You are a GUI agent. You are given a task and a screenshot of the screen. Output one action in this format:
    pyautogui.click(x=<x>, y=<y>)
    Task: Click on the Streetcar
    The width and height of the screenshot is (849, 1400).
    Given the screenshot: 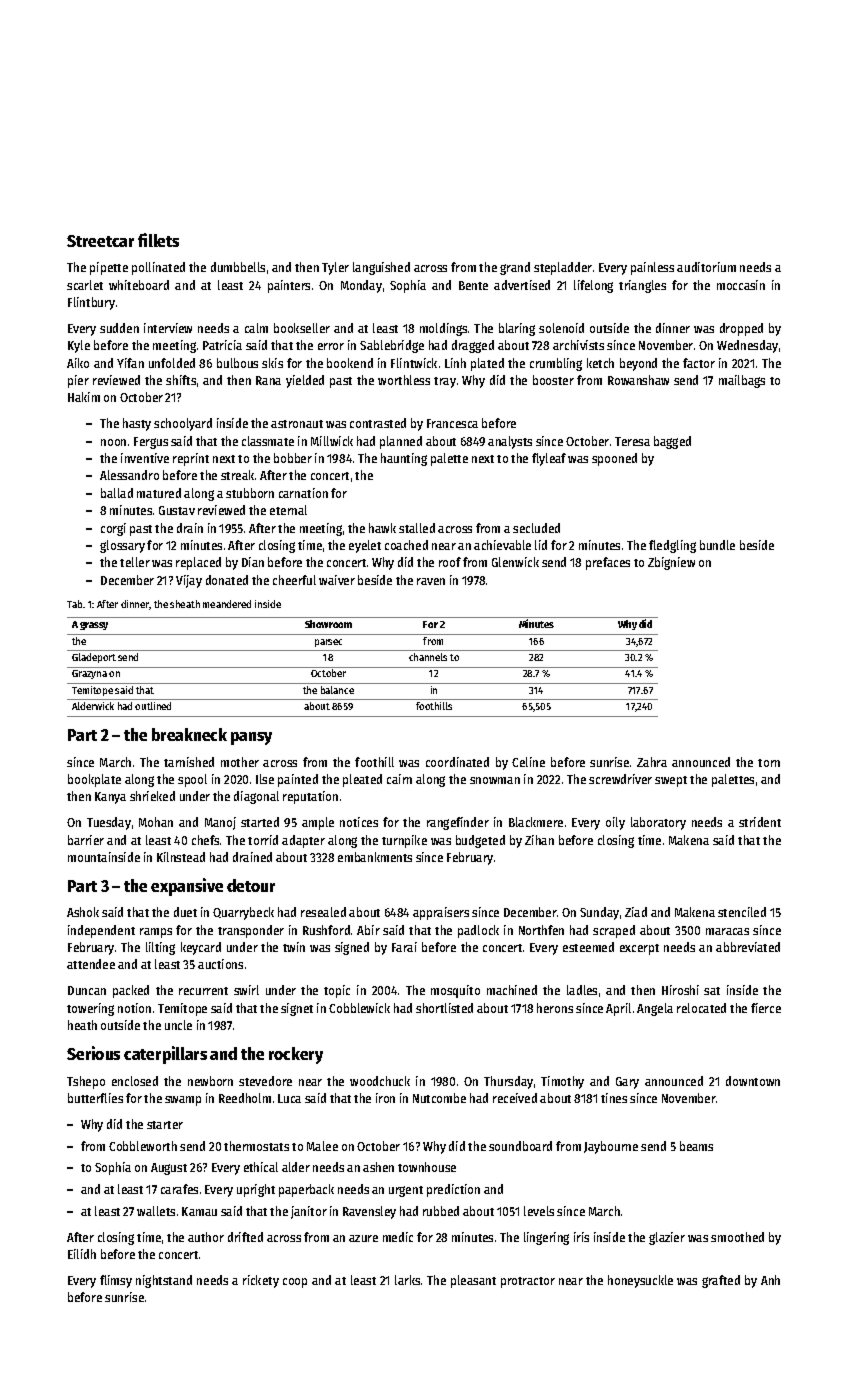 What is the action you would take?
    pyautogui.click(x=100, y=241)
